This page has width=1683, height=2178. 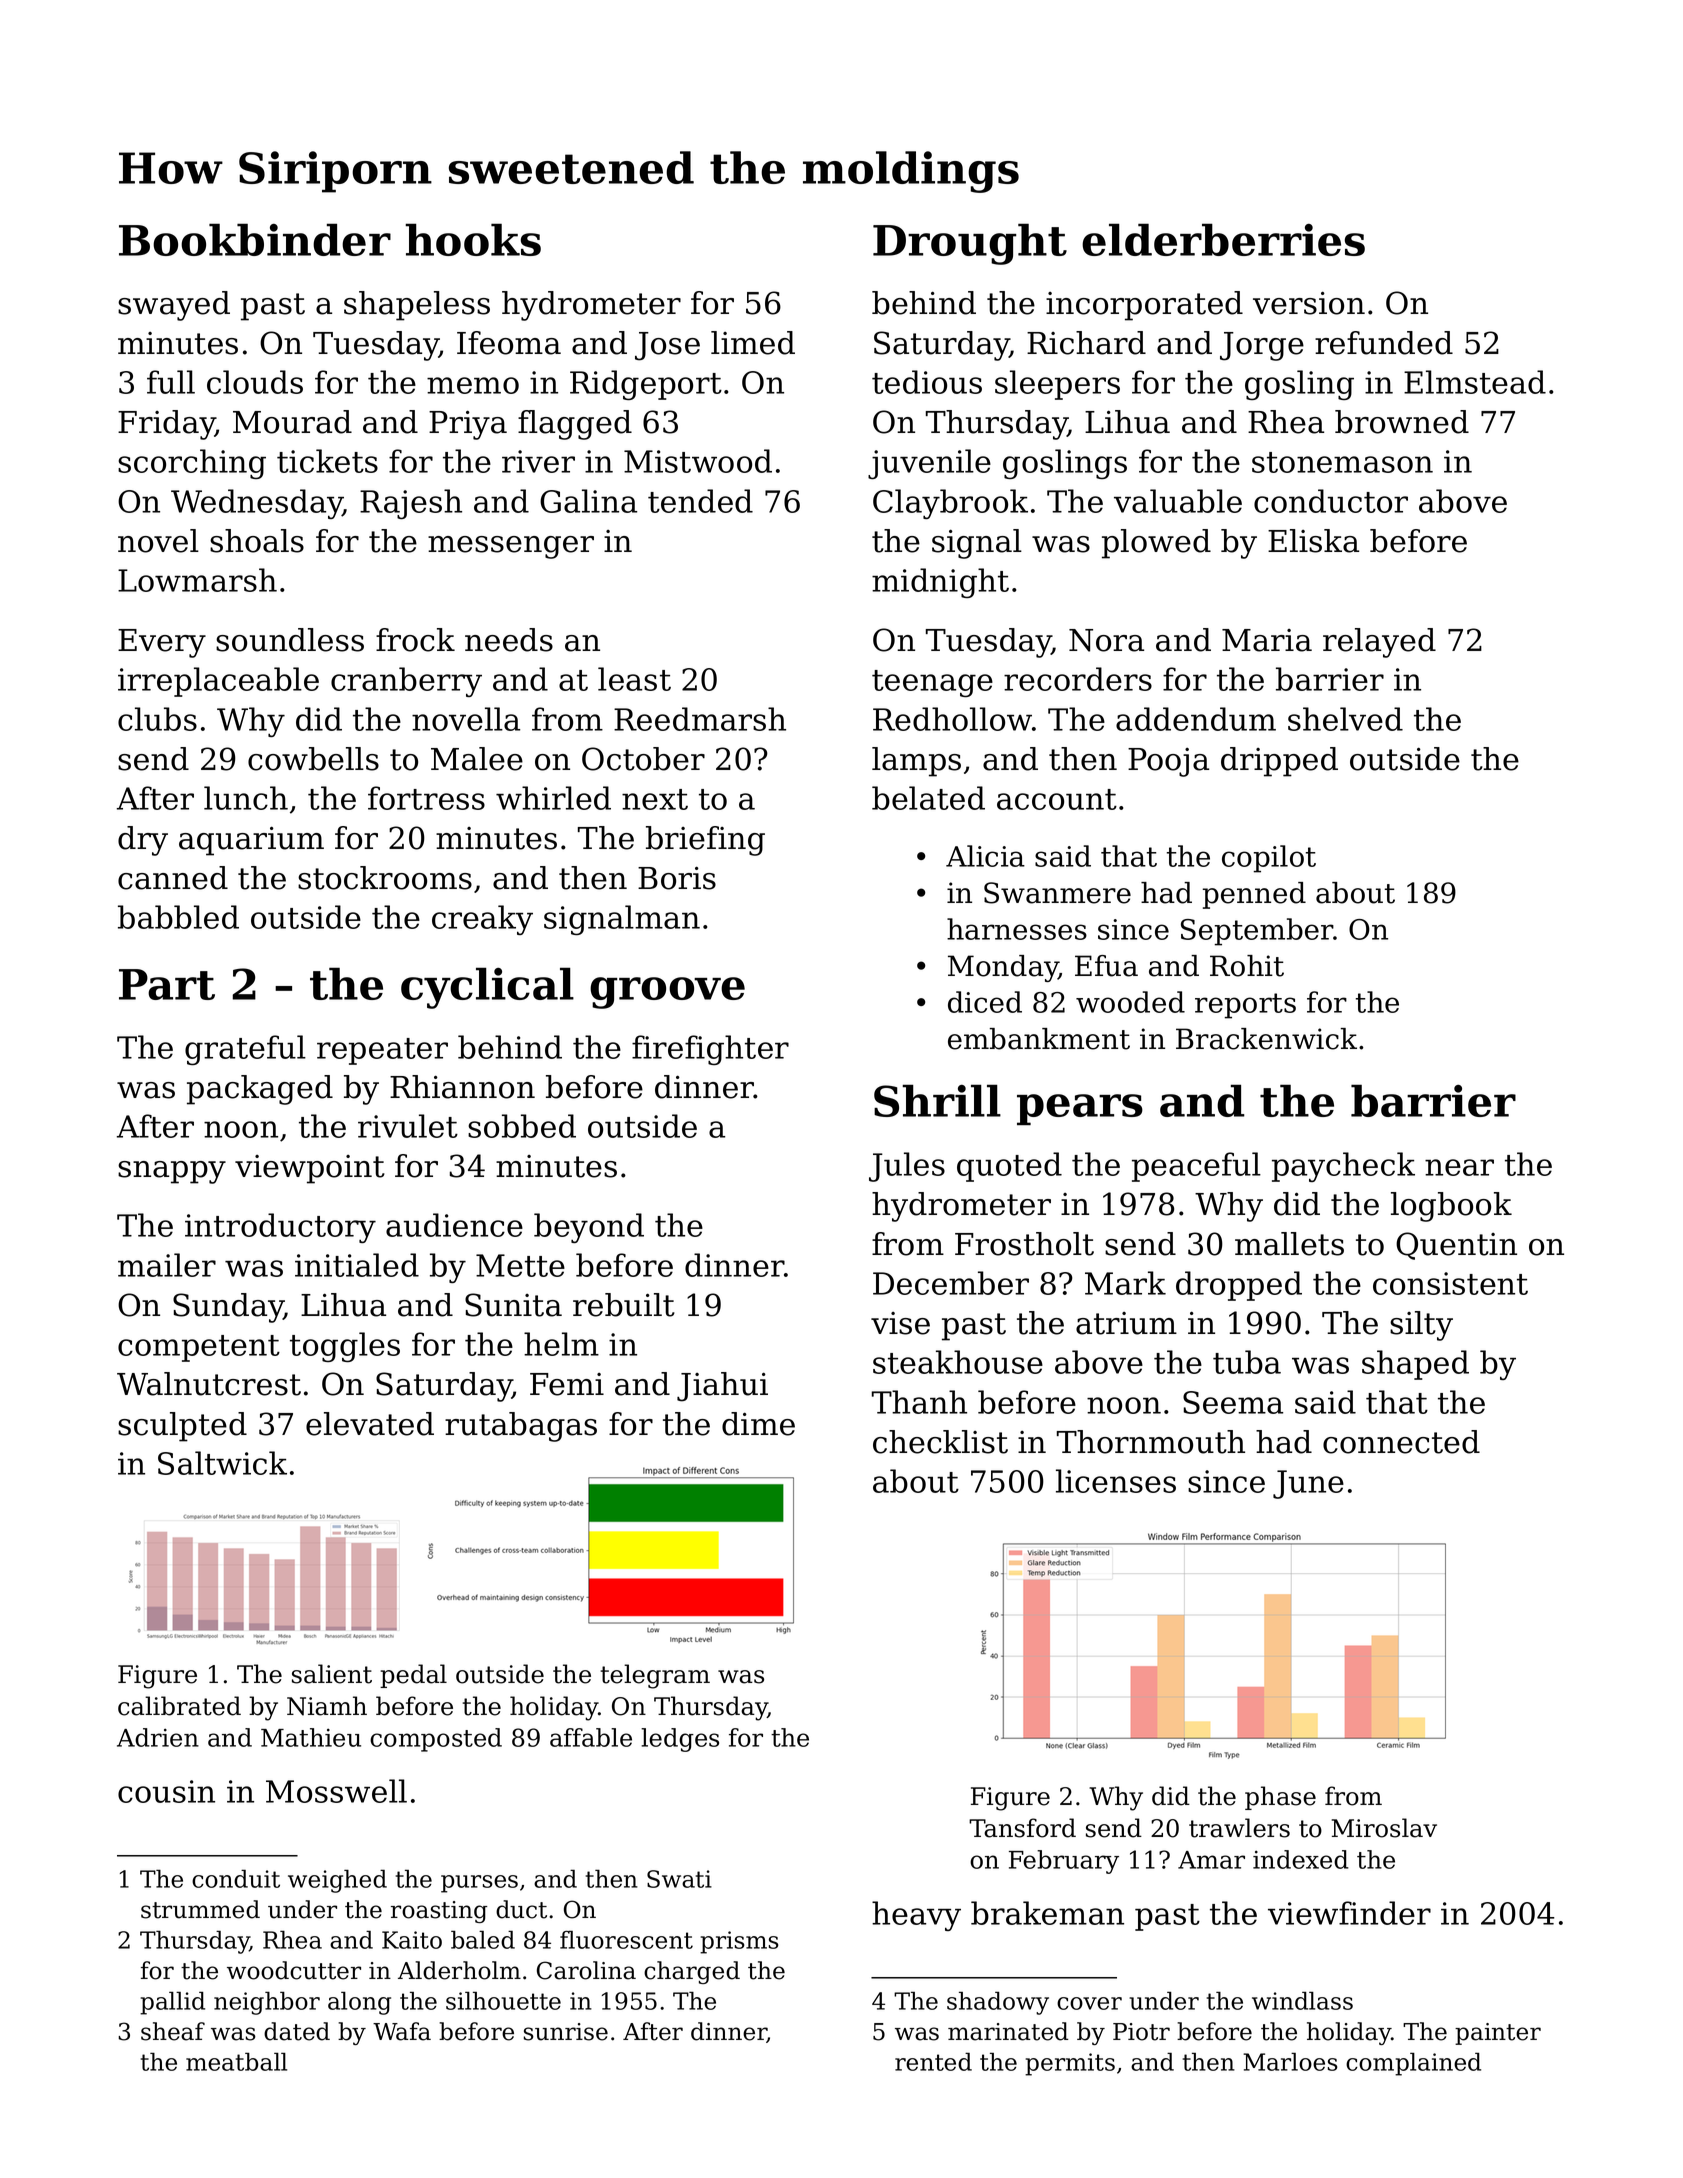 I want to click on steakhouse, so click(x=958, y=1362).
